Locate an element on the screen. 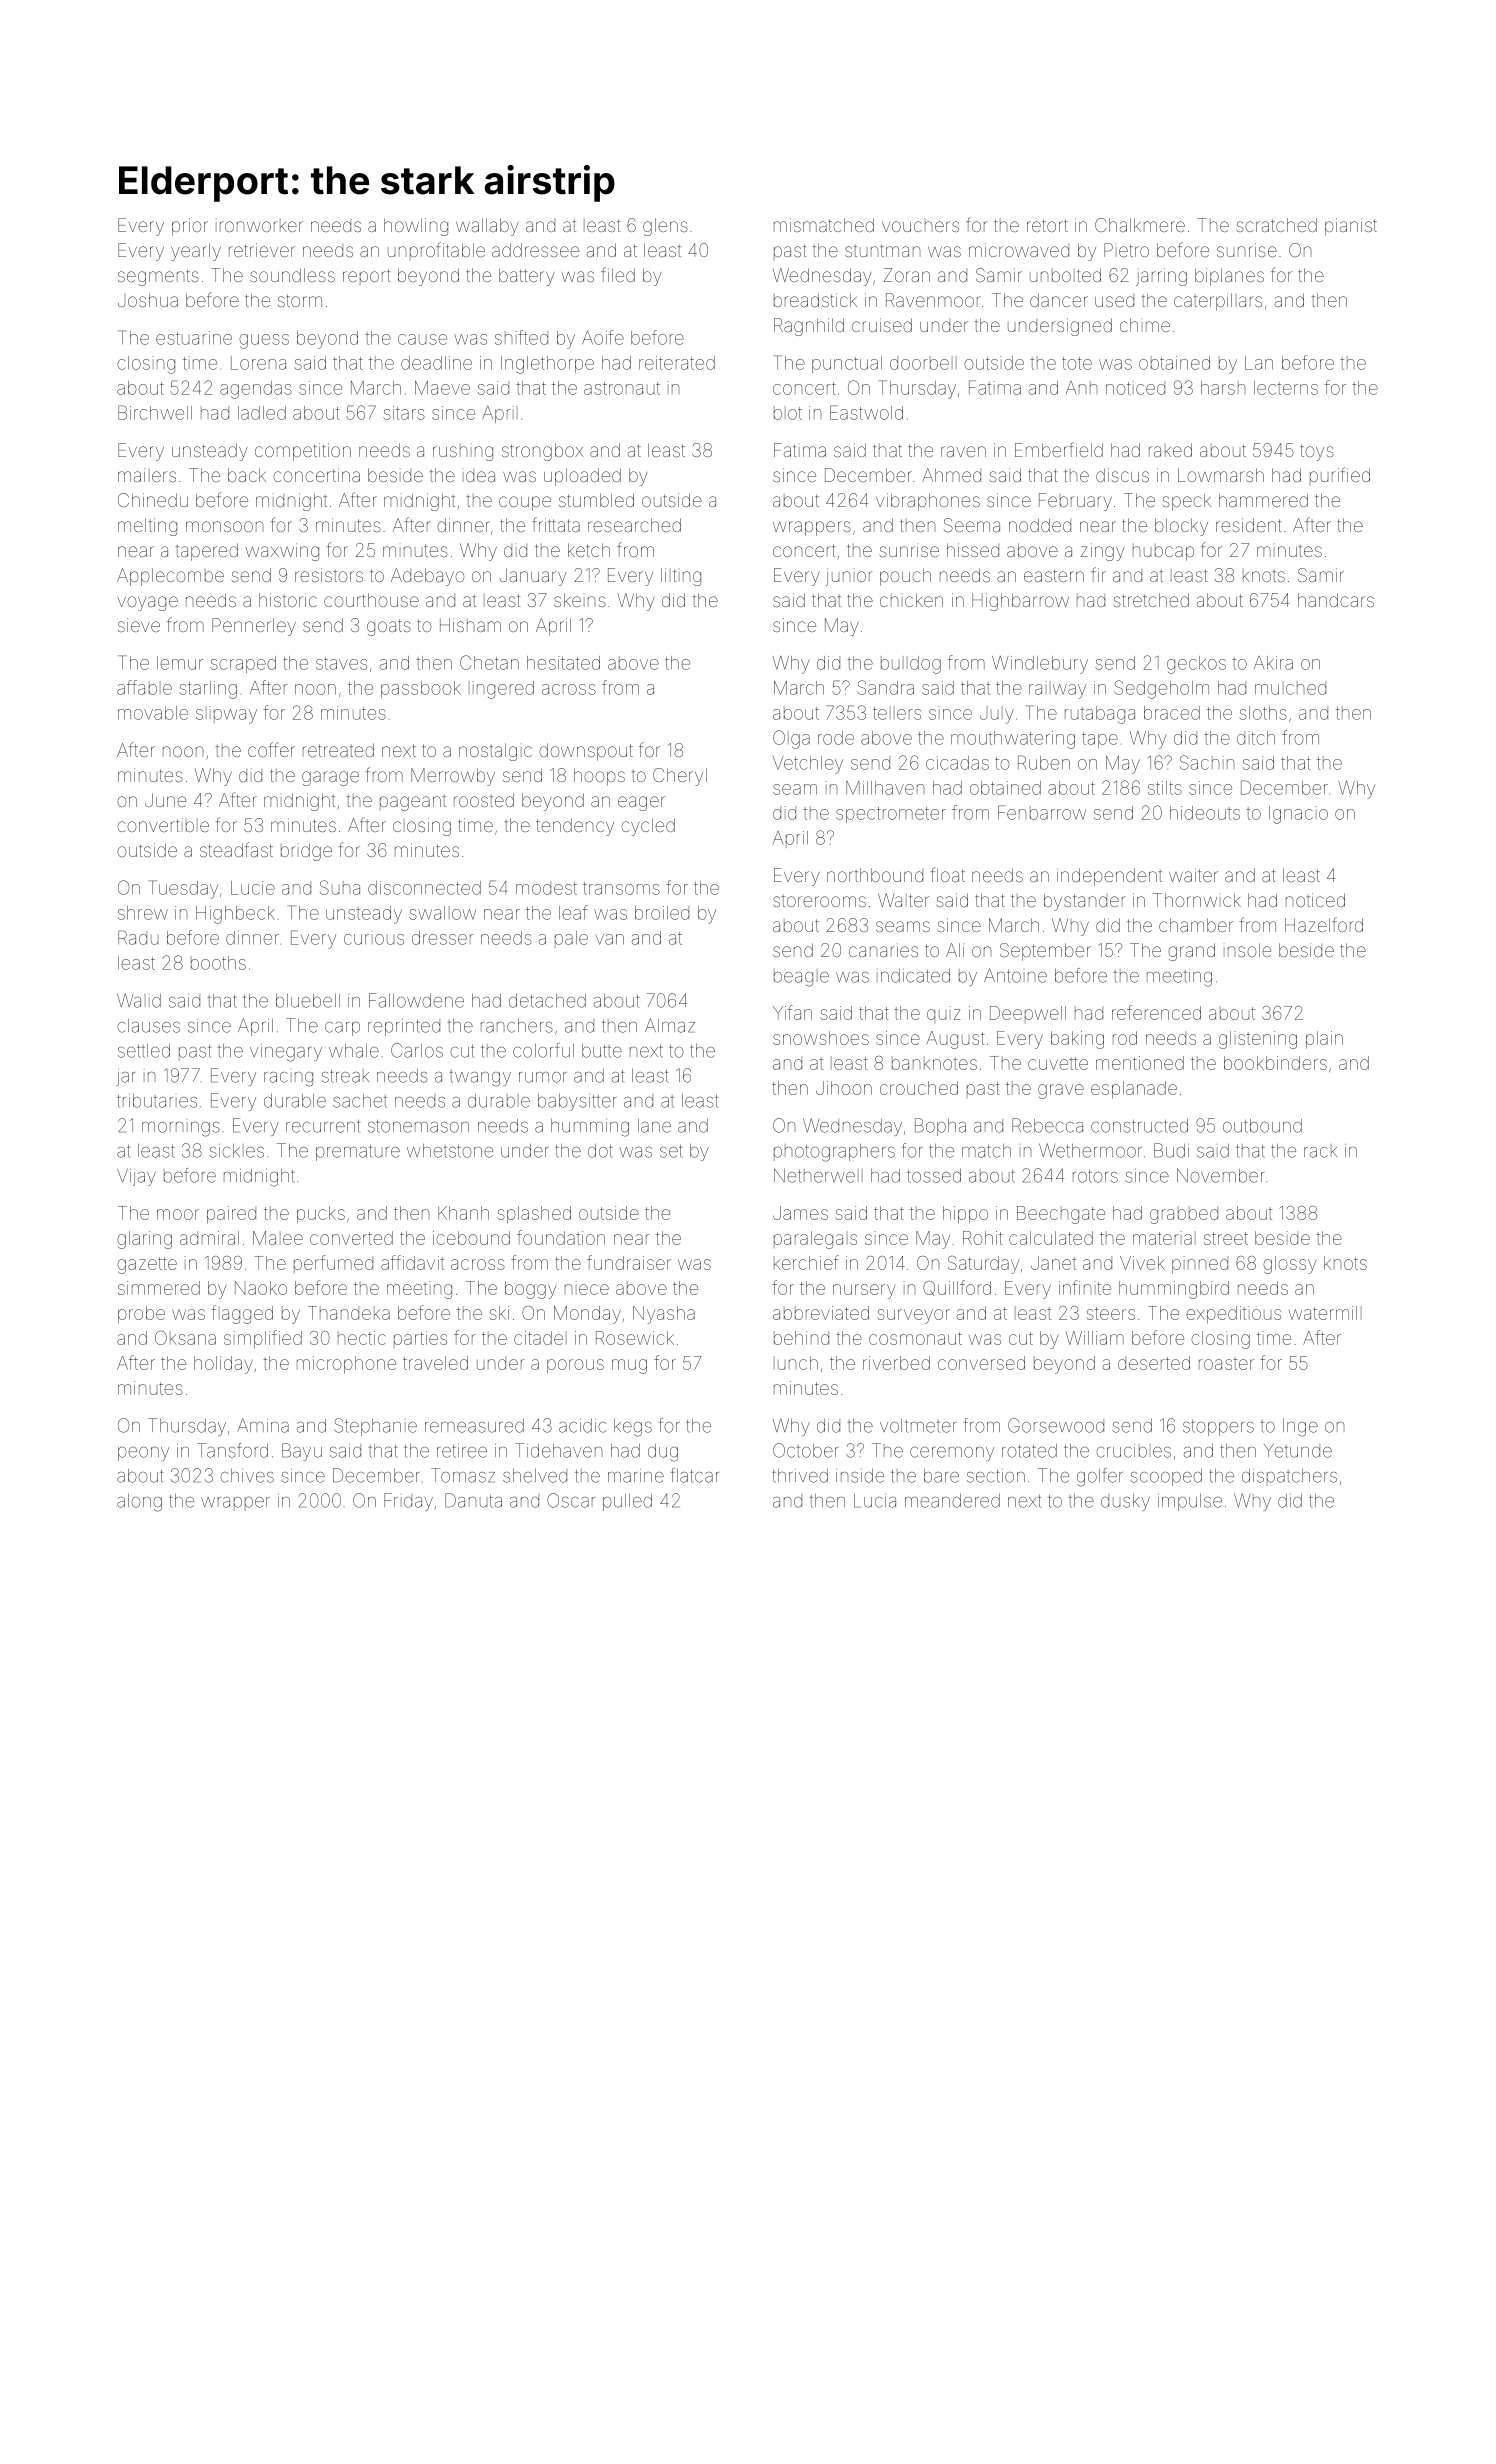 The image size is (1496, 2464). Applecombe is located at coordinates (170, 577).
